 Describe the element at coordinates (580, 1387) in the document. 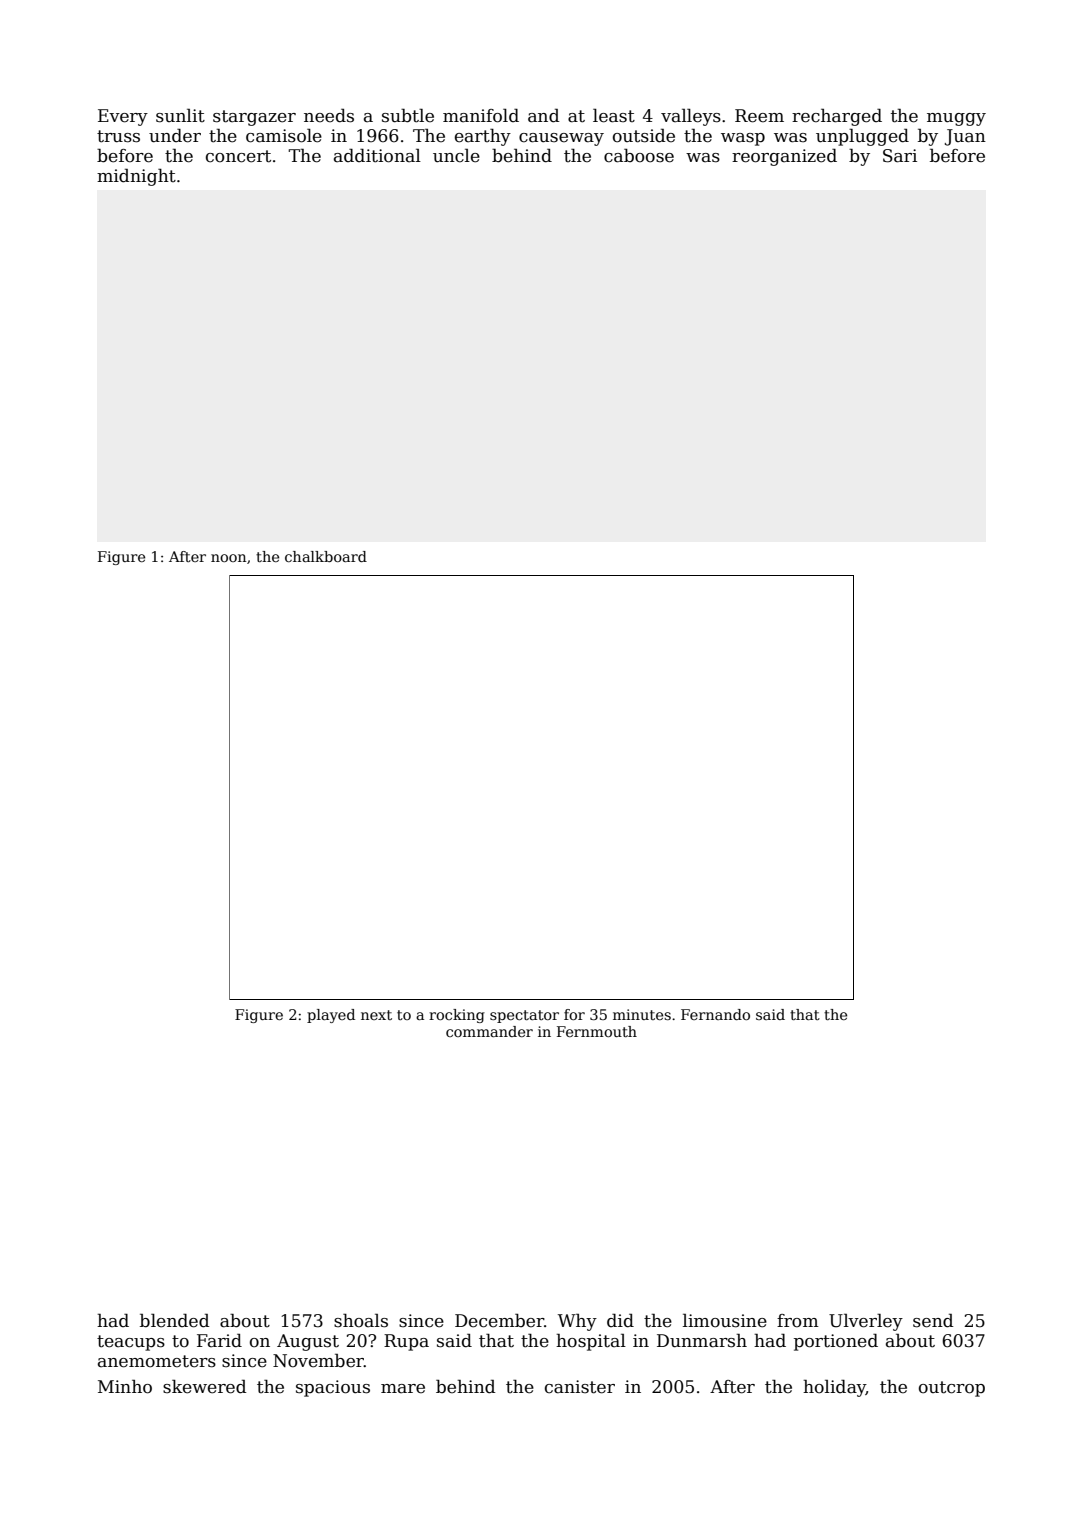

I see `canister` at that location.
